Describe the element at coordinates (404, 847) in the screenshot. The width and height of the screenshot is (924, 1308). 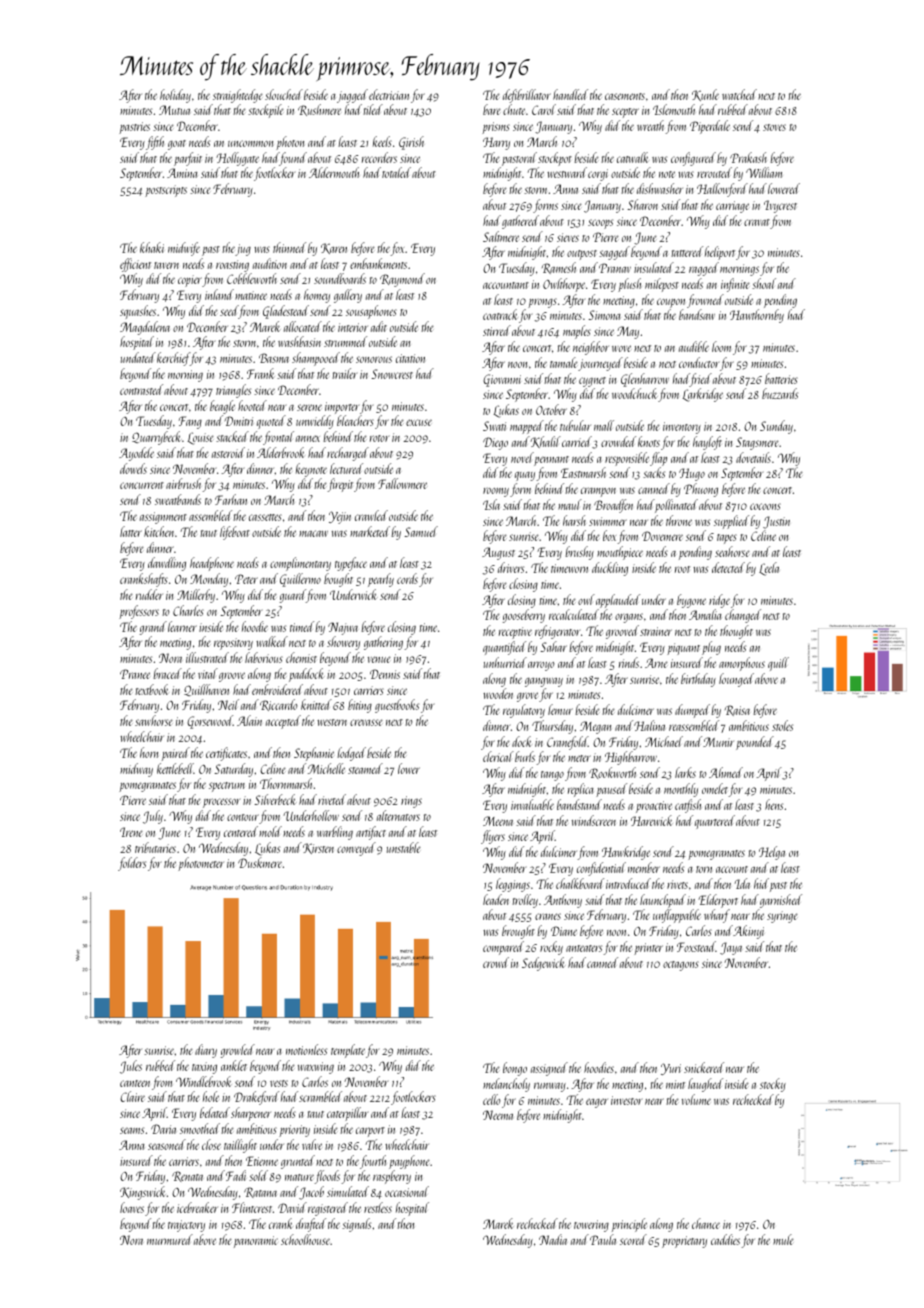
I see `unstable` at that location.
